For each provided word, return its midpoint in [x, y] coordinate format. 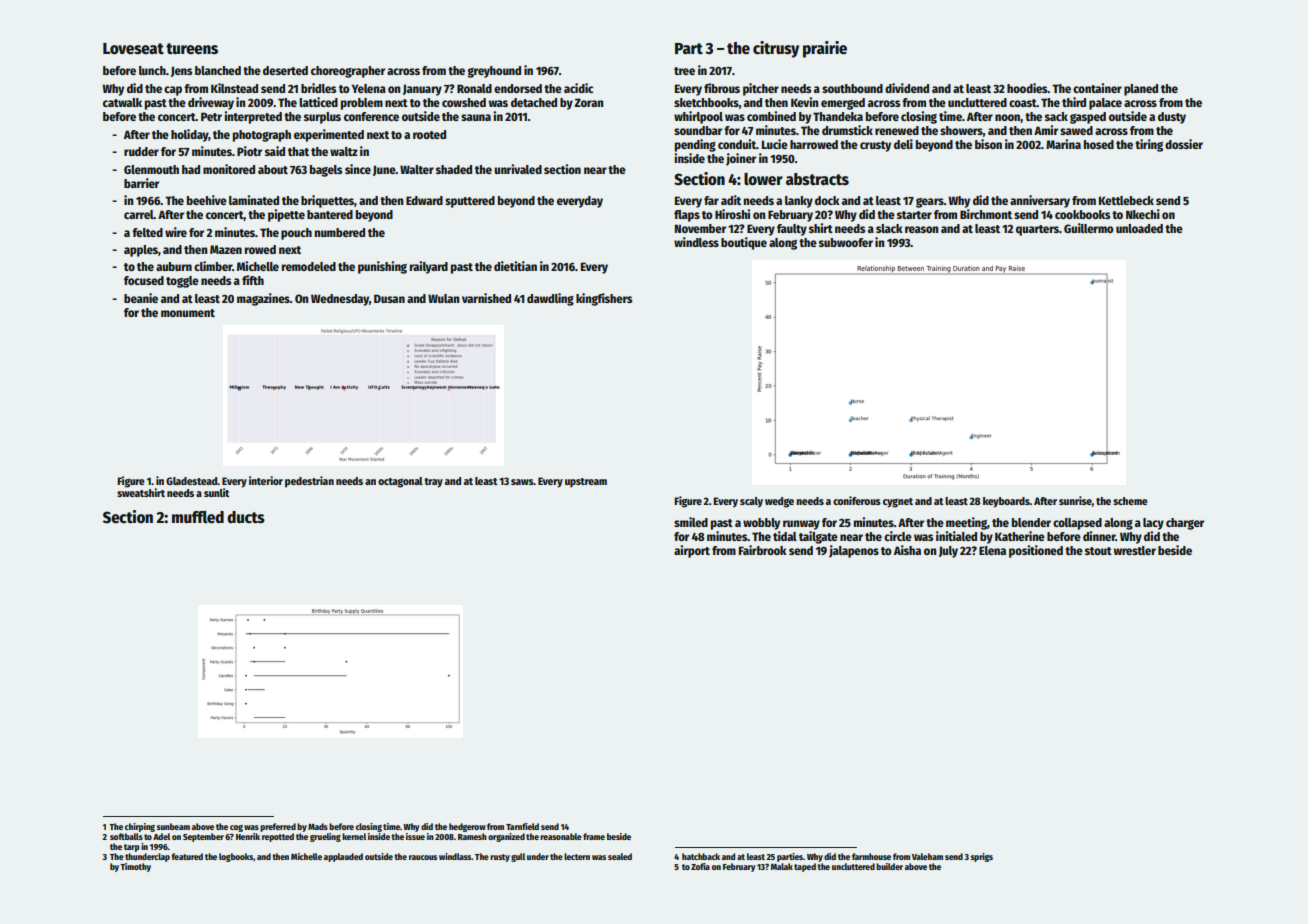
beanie [141, 298]
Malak [782, 866]
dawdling [550, 299]
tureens [192, 49]
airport [692, 551]
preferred [278, 827]
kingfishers [604, 299]
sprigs [982, 857]
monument [188, 313]
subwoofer [846, 242]
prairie [825, 49]
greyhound [494, 72]
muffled [198, 517]
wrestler [1135, 550]
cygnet [898, 503]
